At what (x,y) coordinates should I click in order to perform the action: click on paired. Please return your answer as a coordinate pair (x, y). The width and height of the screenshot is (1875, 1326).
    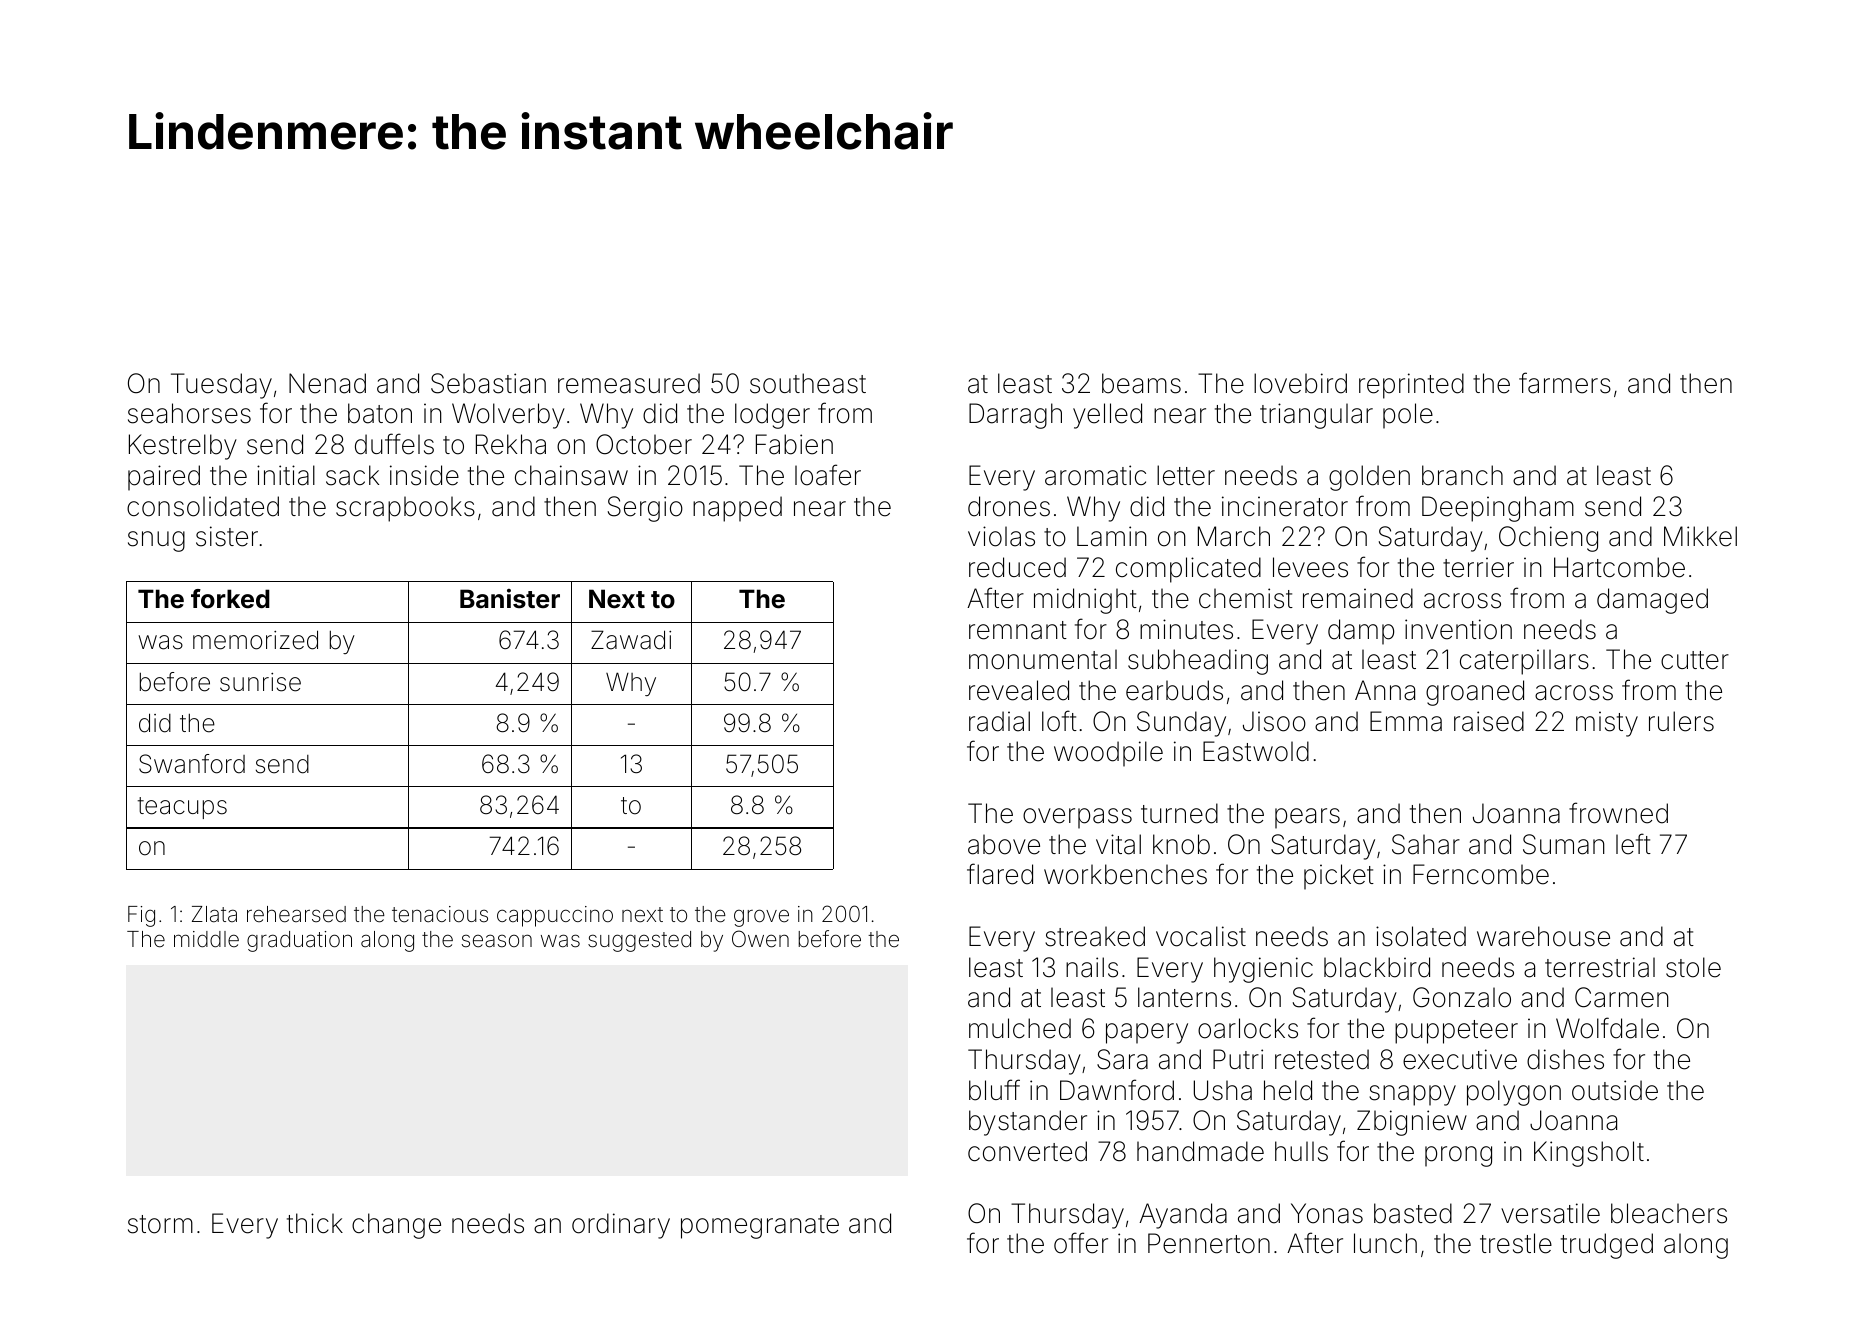
    Looking at the image, I should click on (164, 478).
